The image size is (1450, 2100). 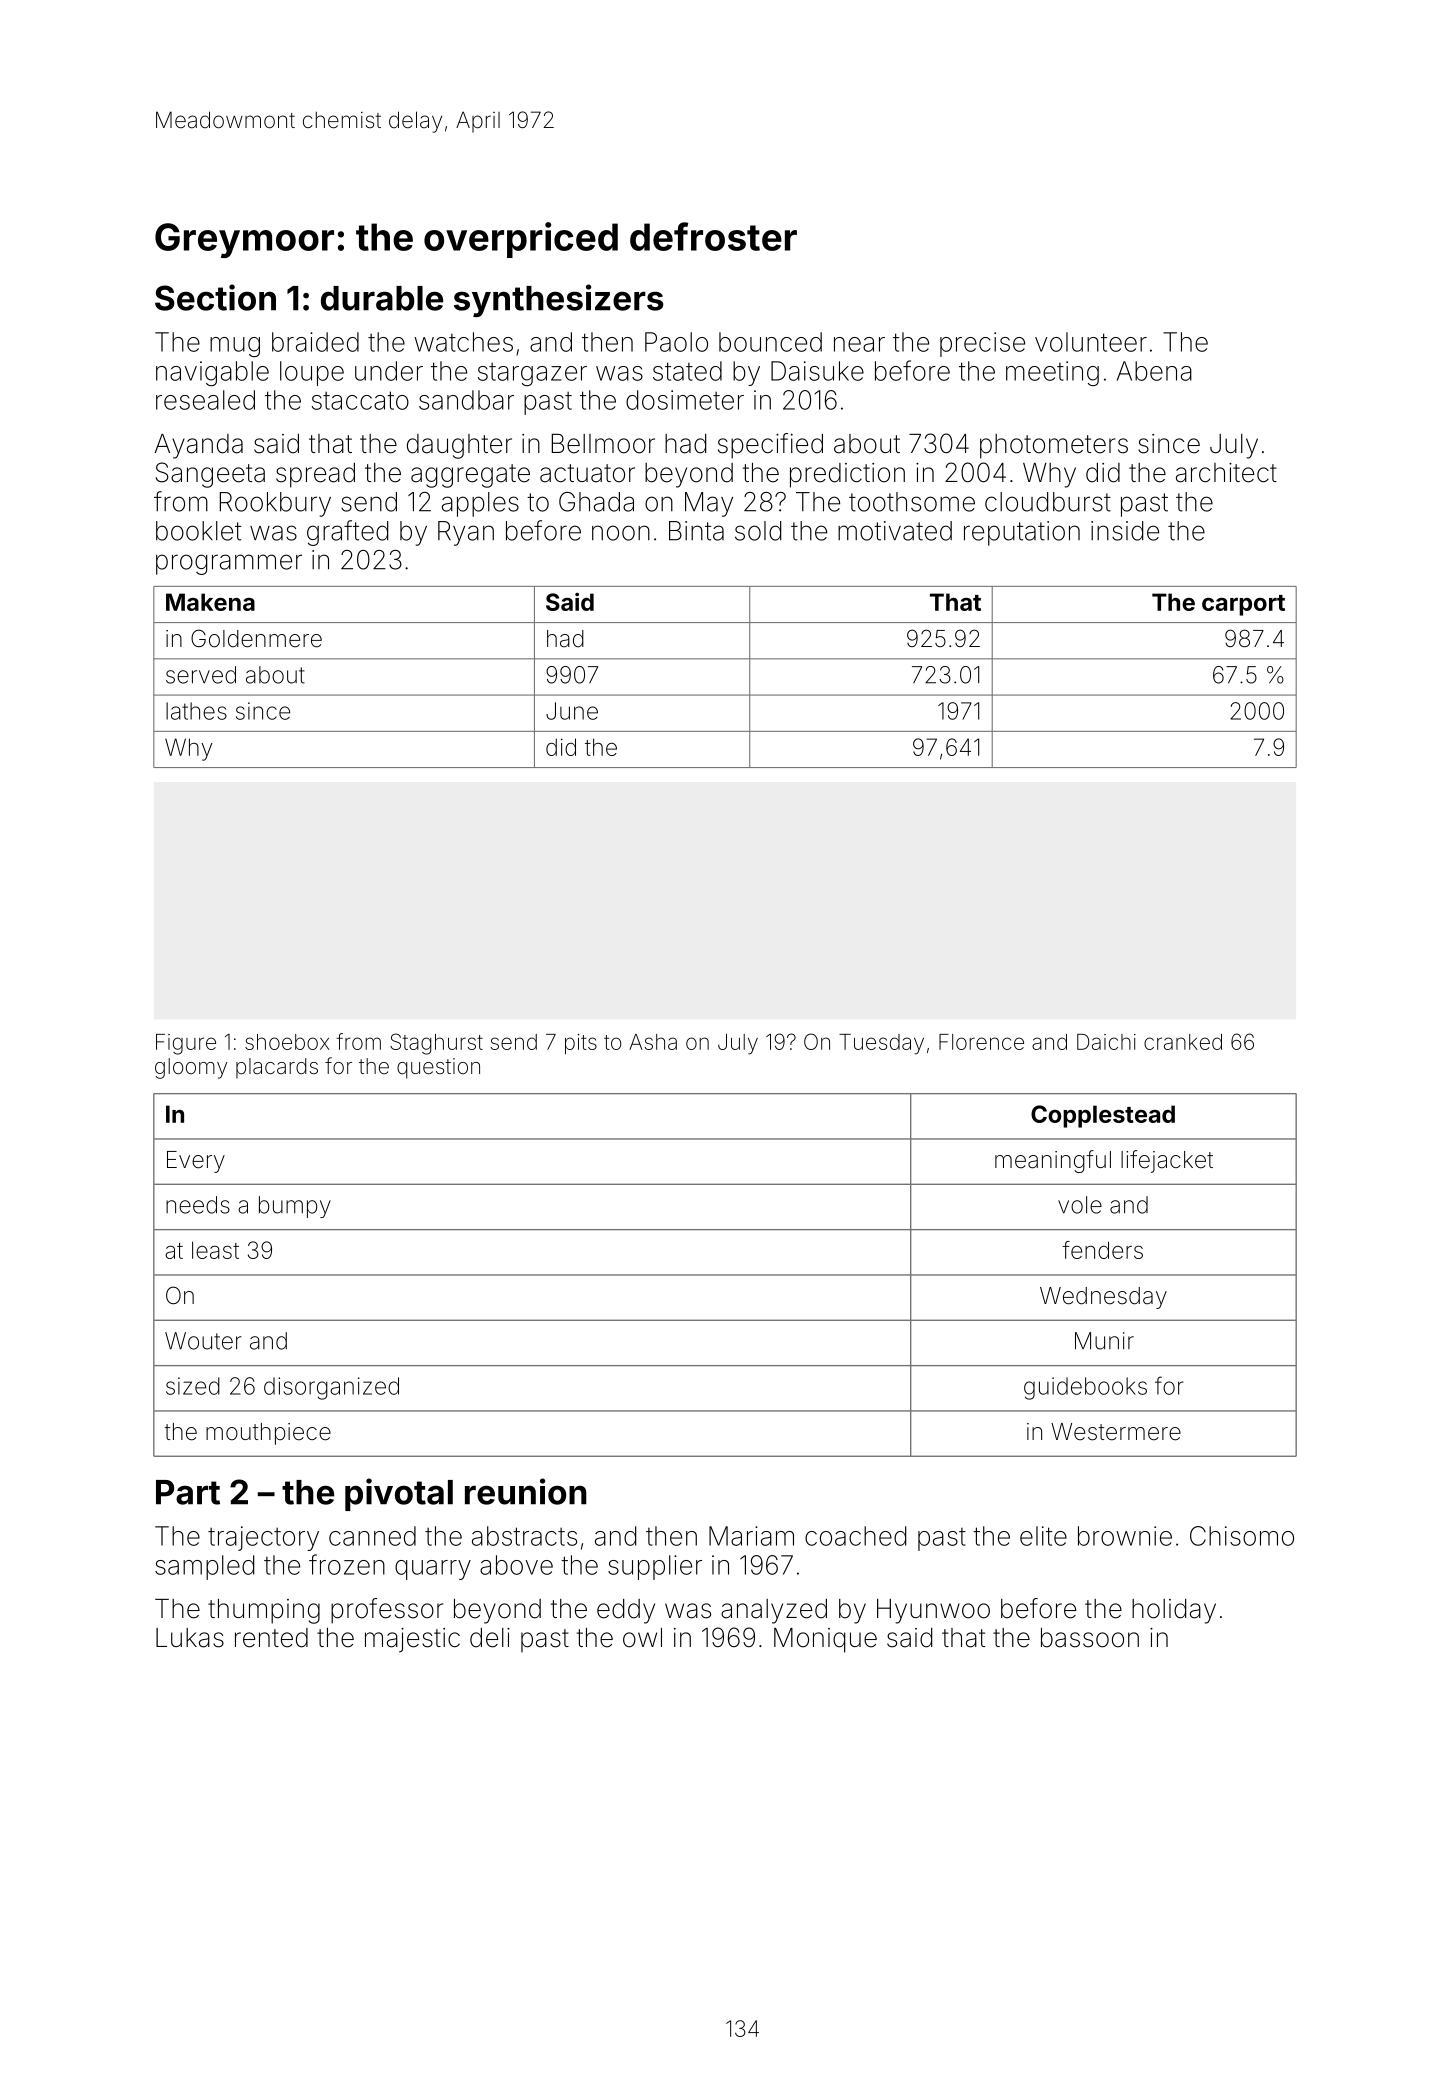 I want to click on Binta, so click(x=696, y=531).
